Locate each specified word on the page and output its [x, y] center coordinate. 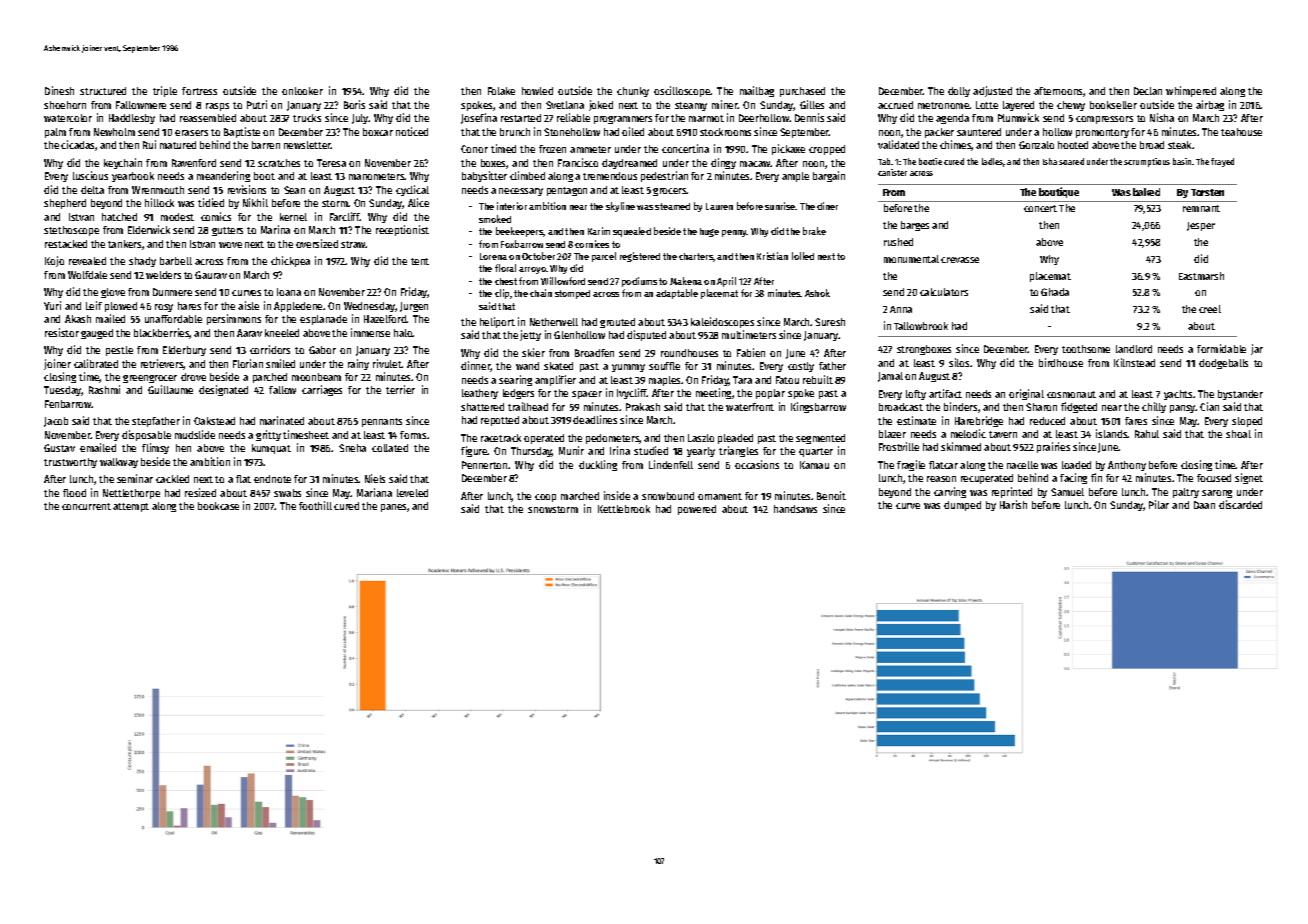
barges [915, 226]
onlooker [302, 91]
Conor [474, 149]
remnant [1201, 208]
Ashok [817, 293]
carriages [322, 390]
